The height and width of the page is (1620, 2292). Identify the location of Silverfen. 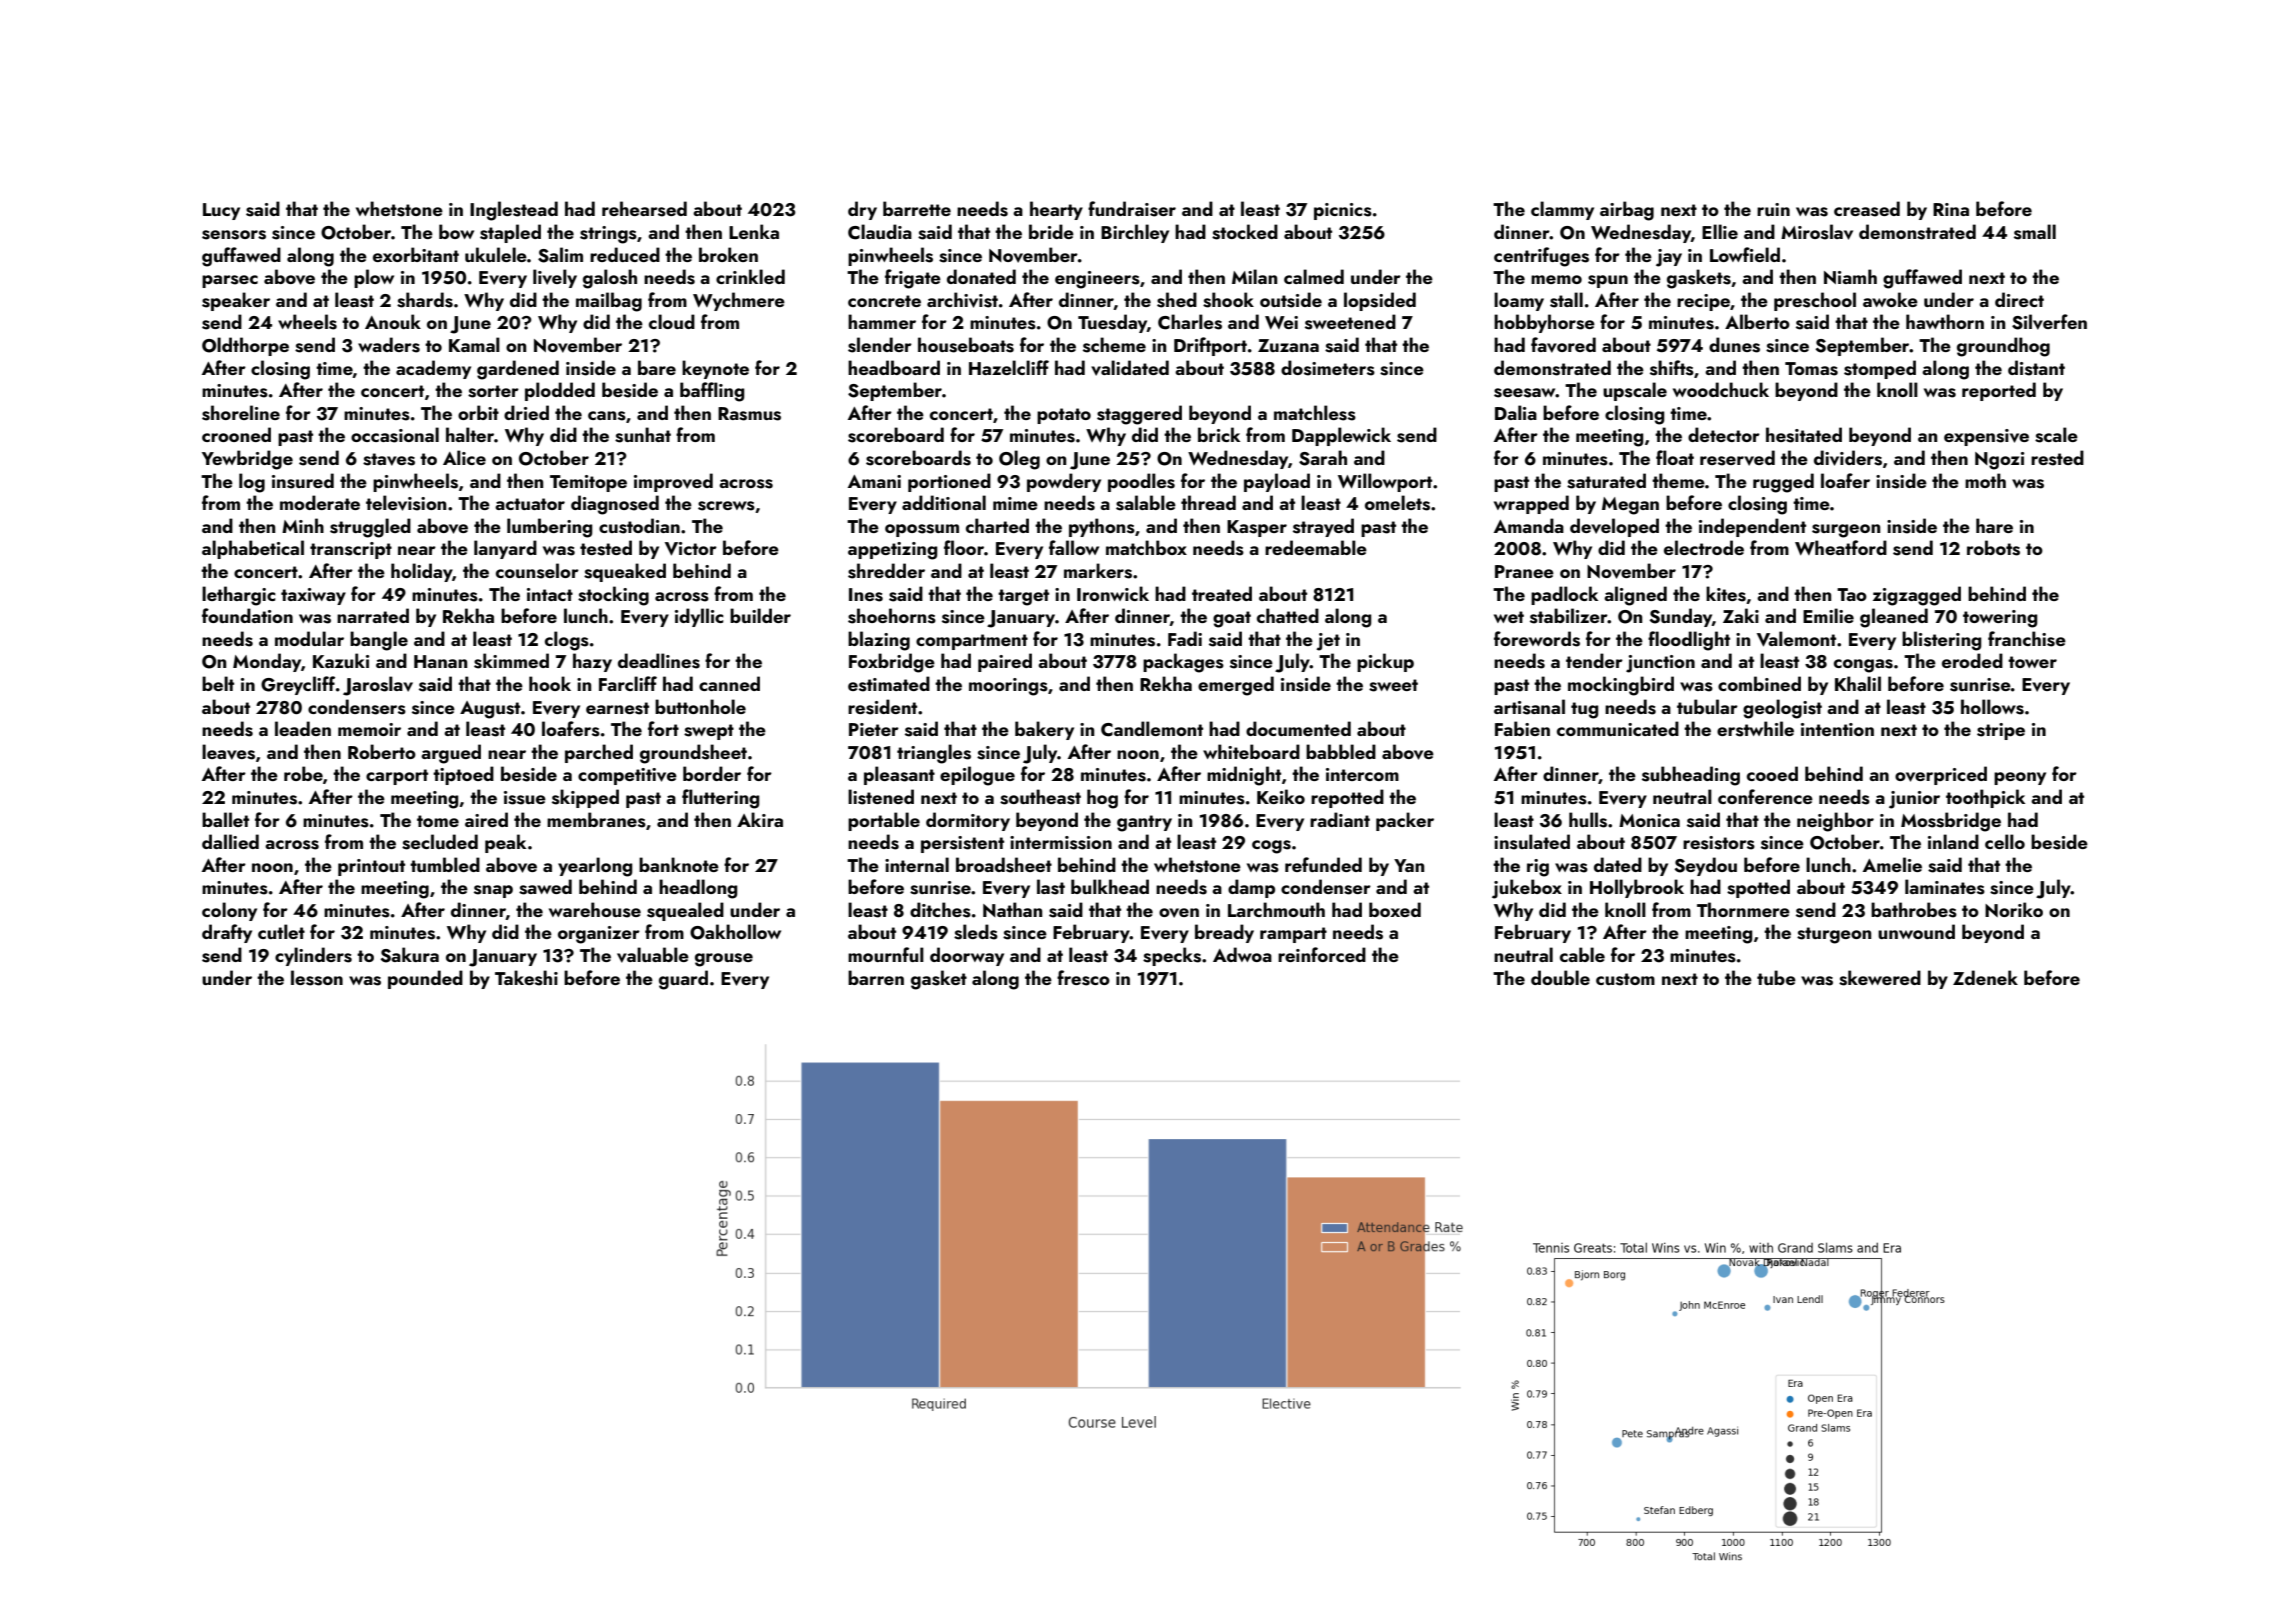
(2049, 322).
